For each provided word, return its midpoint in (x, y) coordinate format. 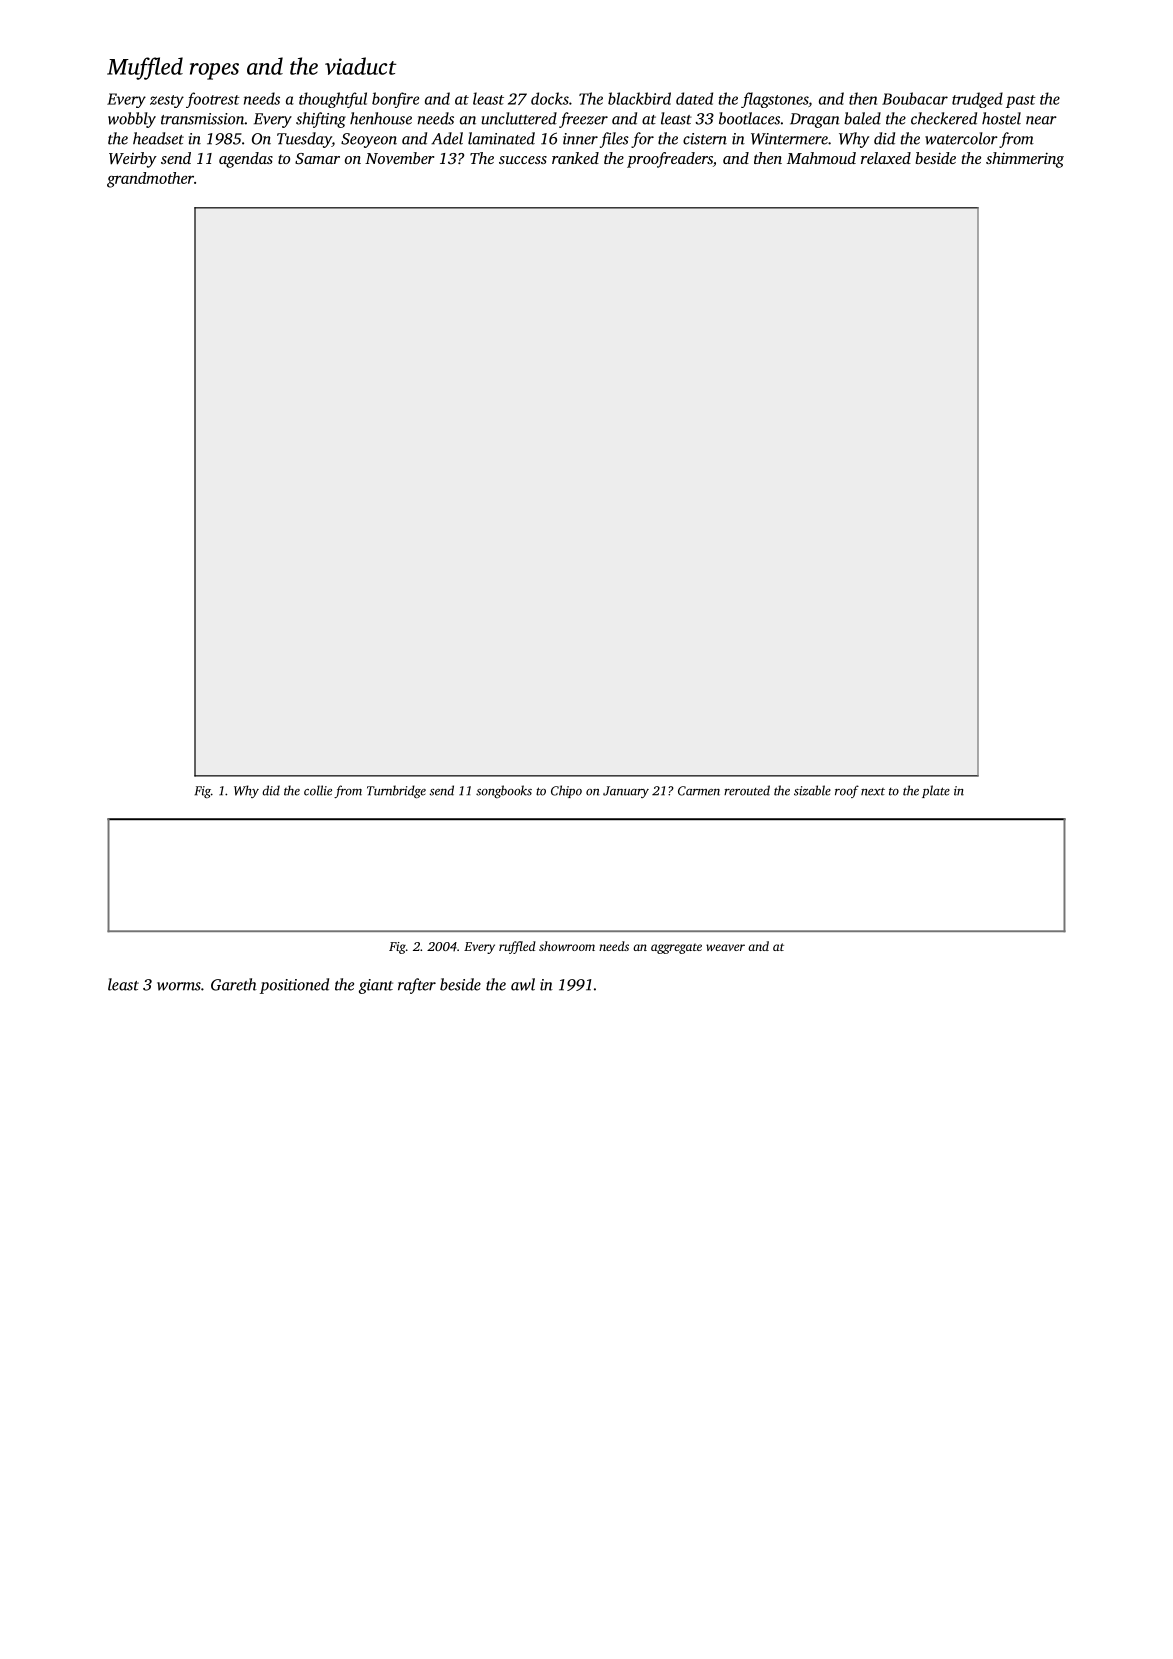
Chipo (566, 791)
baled (862, 118)
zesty (167, 101)
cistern (705, 139)
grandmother (150, 180)
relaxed (886, 158)
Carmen (699, 791)
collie (318, 790)
